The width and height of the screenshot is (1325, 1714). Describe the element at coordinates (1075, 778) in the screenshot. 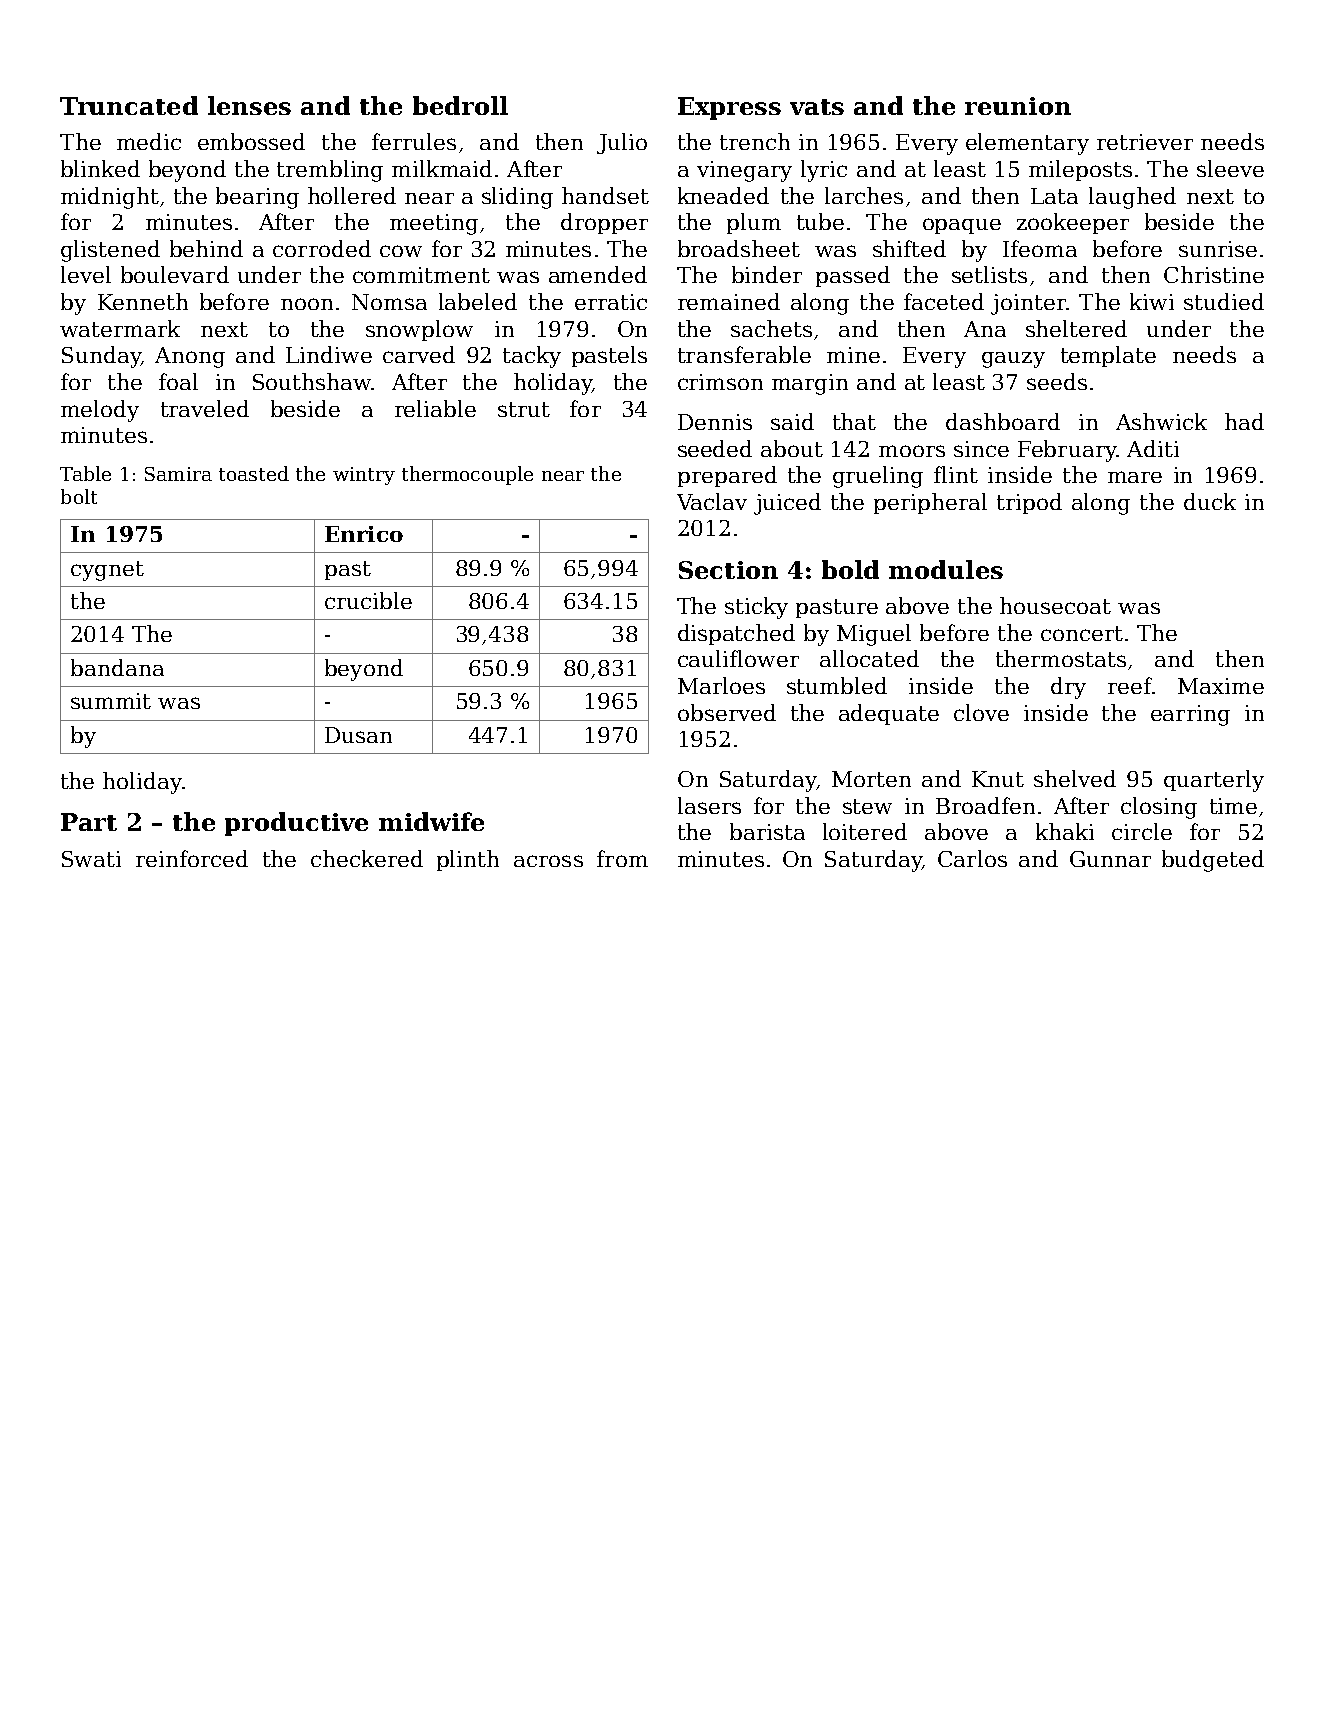

I see `shelved` at that location.
